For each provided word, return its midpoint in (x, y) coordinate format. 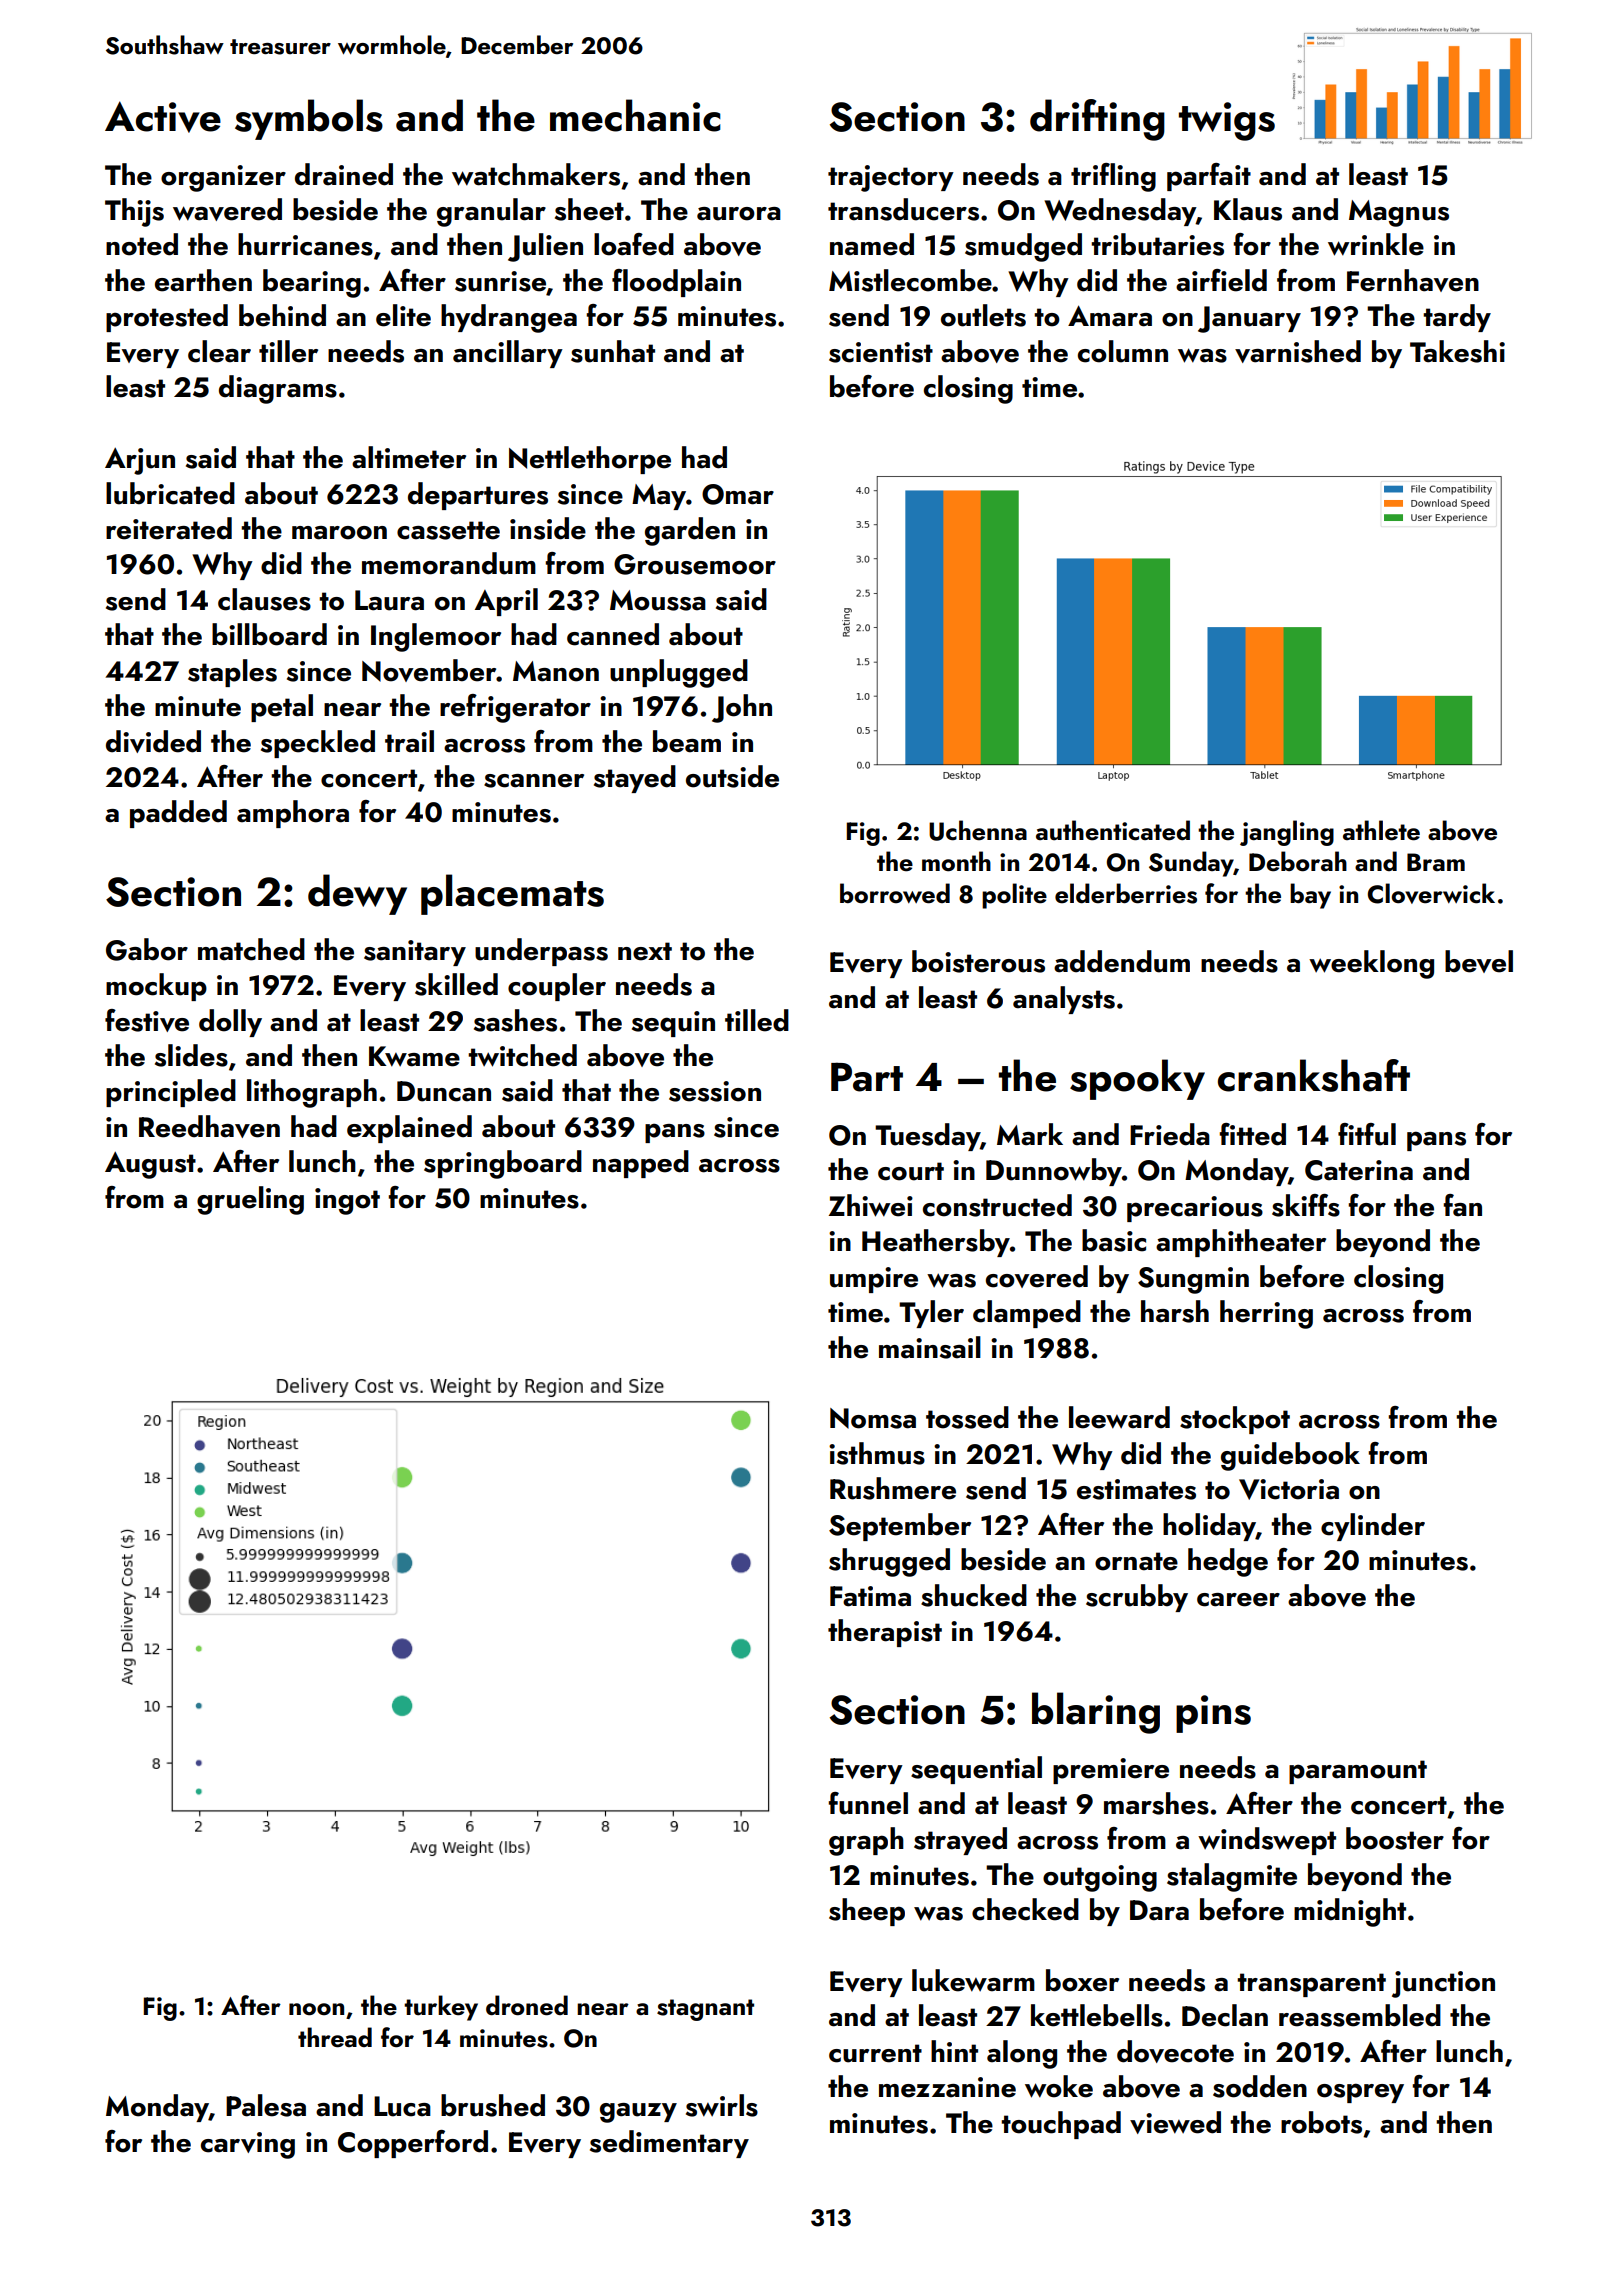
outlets (983, 315)
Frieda (1170, 1134)
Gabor (147, 949)
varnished (1298, 351)
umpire (874, 1280)
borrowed (895, 893)
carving (248, 2145)
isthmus (877, 1453)
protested (167, 318)
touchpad (1061, 2125)
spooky (1137, 1079)
